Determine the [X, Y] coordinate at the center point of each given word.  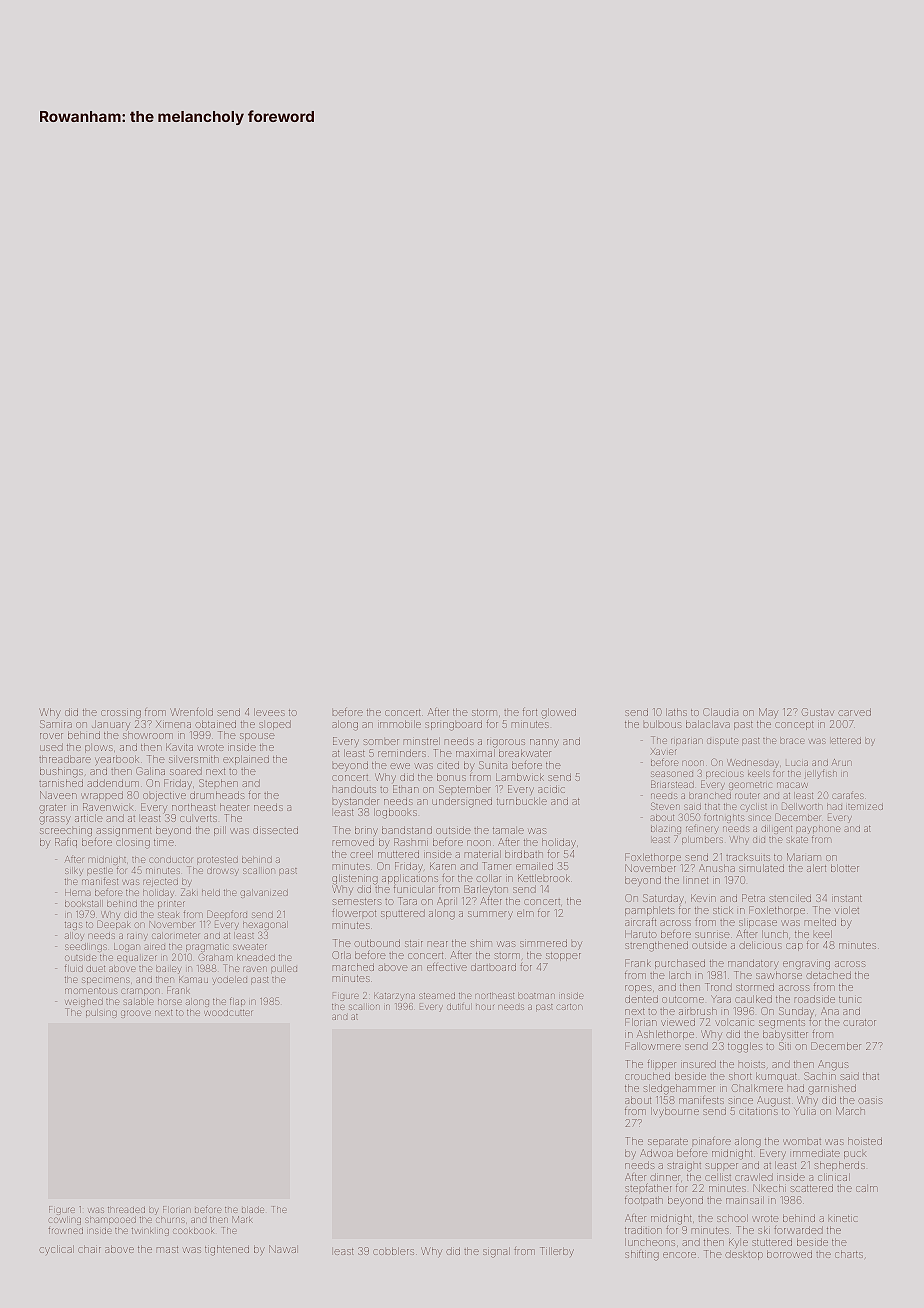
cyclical [57, 1250]
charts [848, 1254]
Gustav [818, 712]
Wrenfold [192, 712]
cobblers [393, 1251]
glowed [558, 713]
